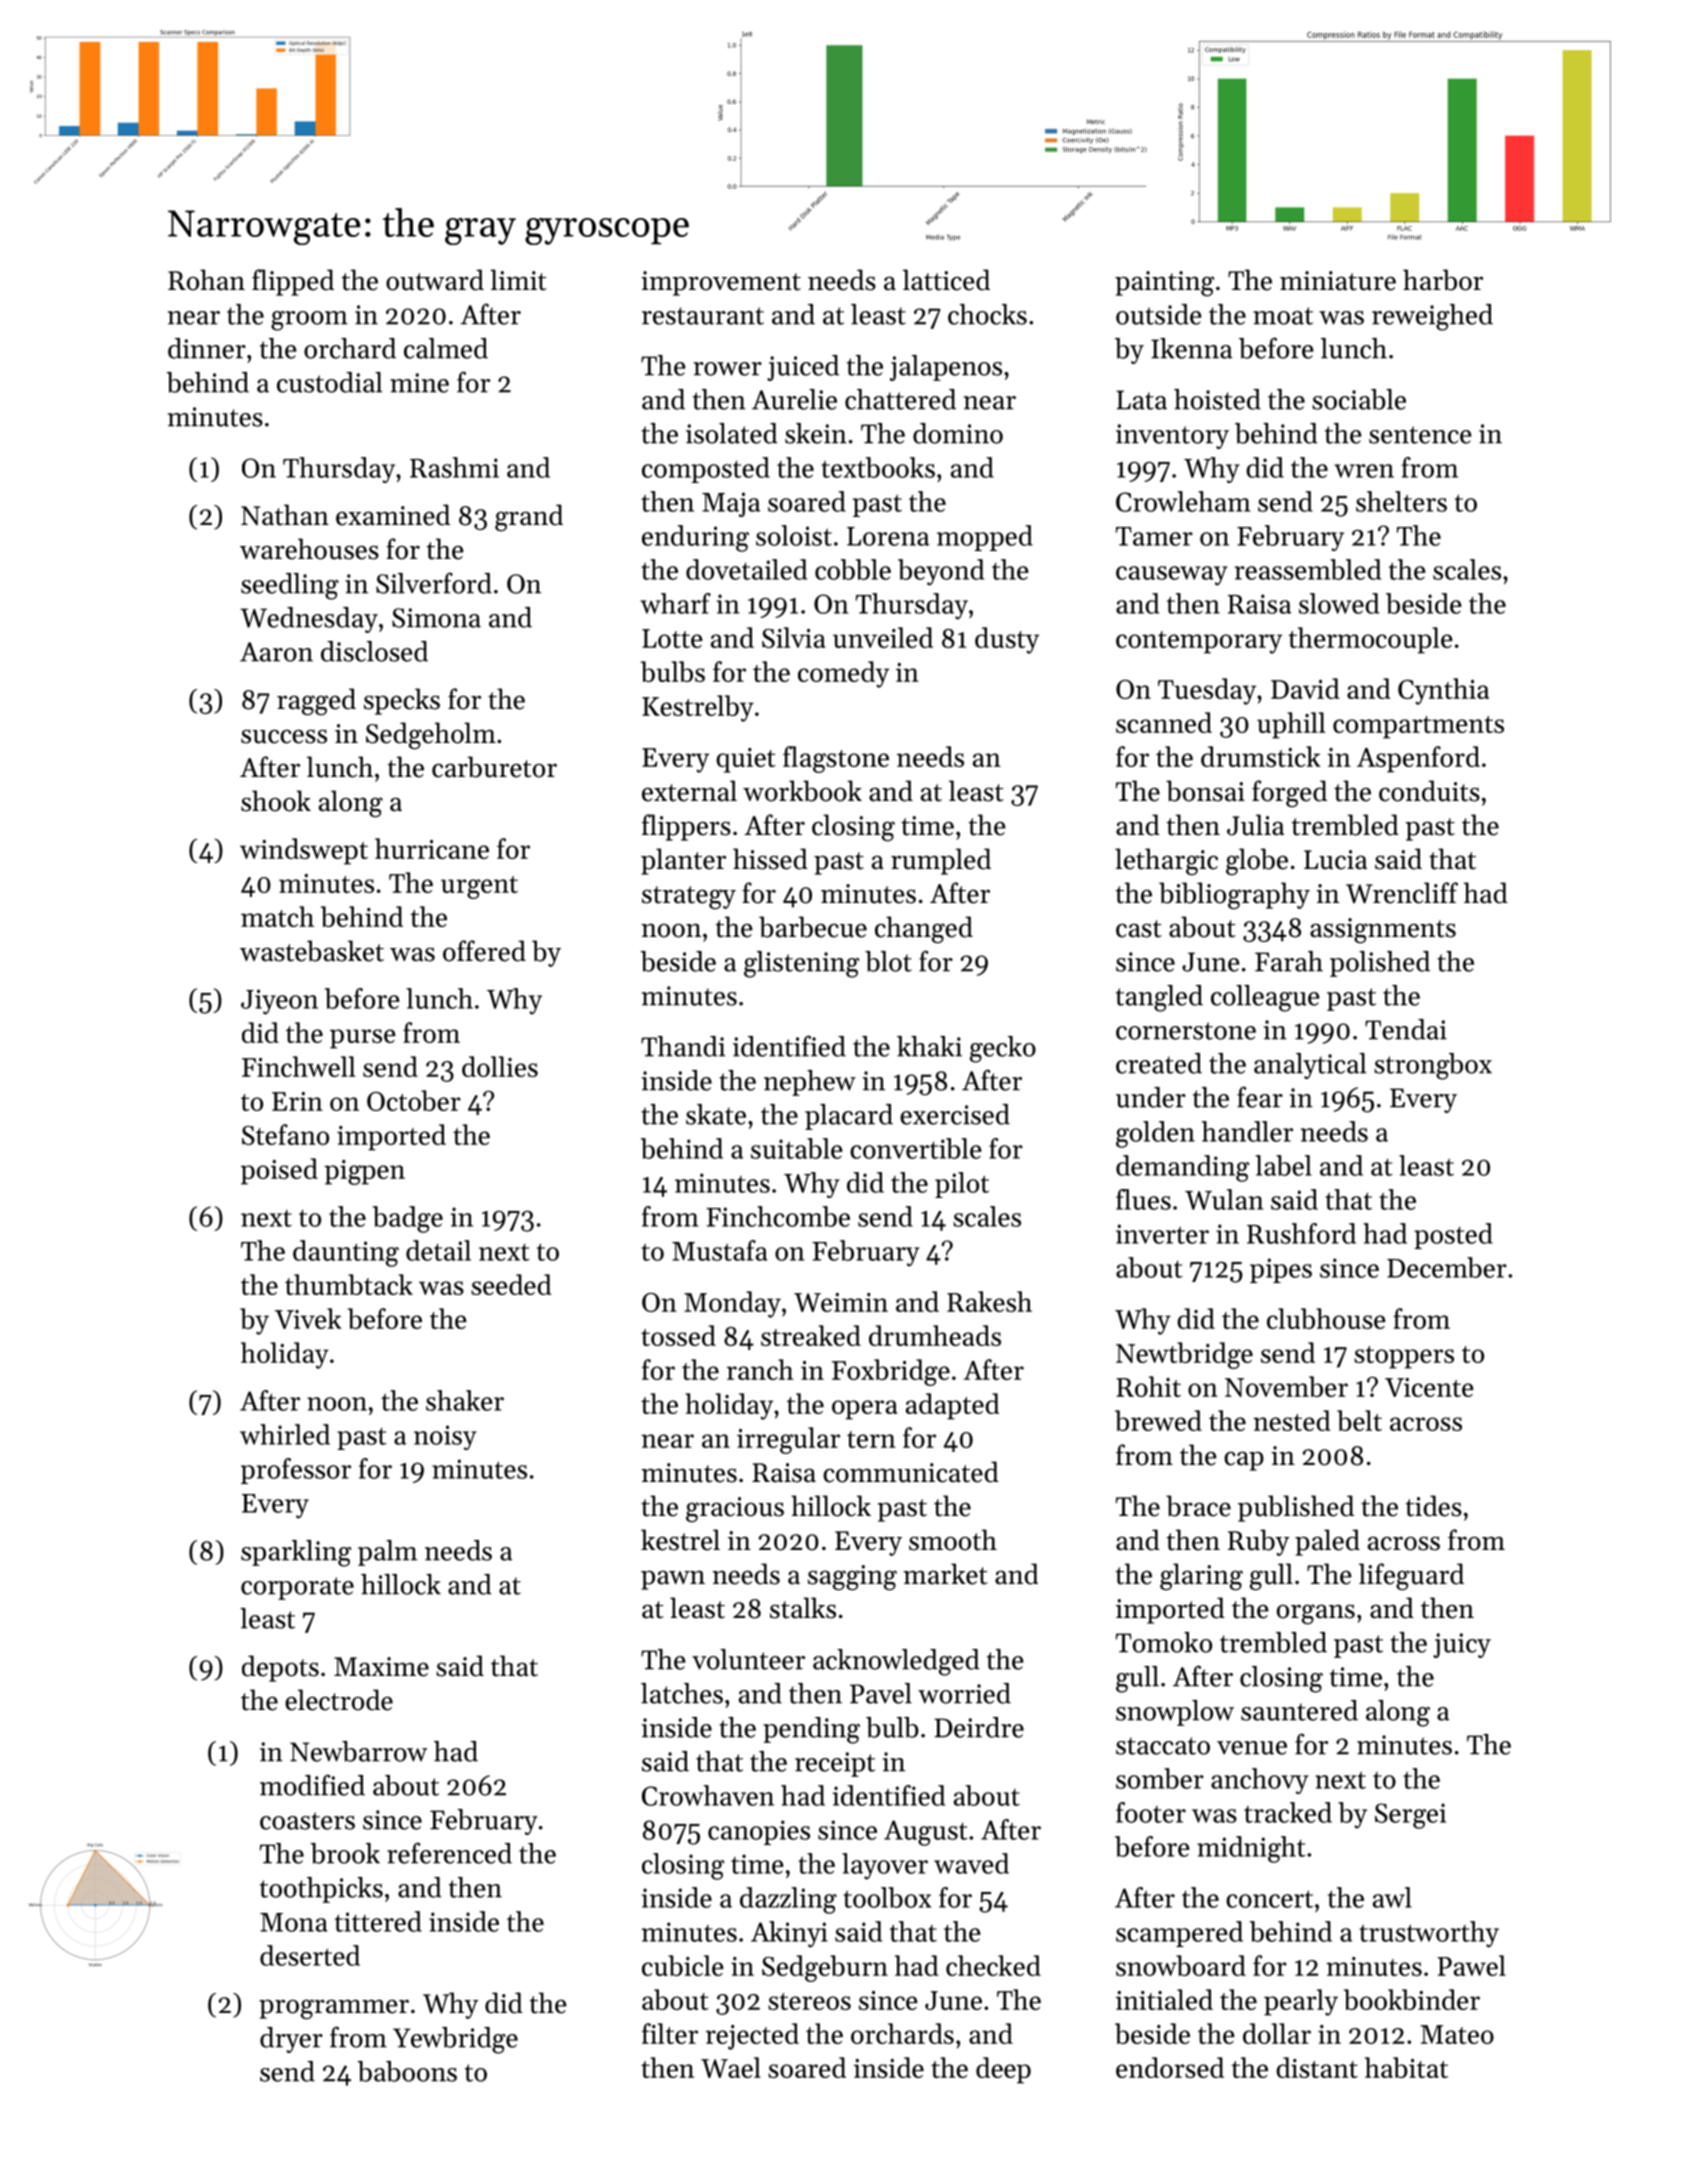 This image has height=2178, width=1683. What do you see at coordinates (310, 1955) in the image?
I see `deserted` at bounding box center [310, 1955].
